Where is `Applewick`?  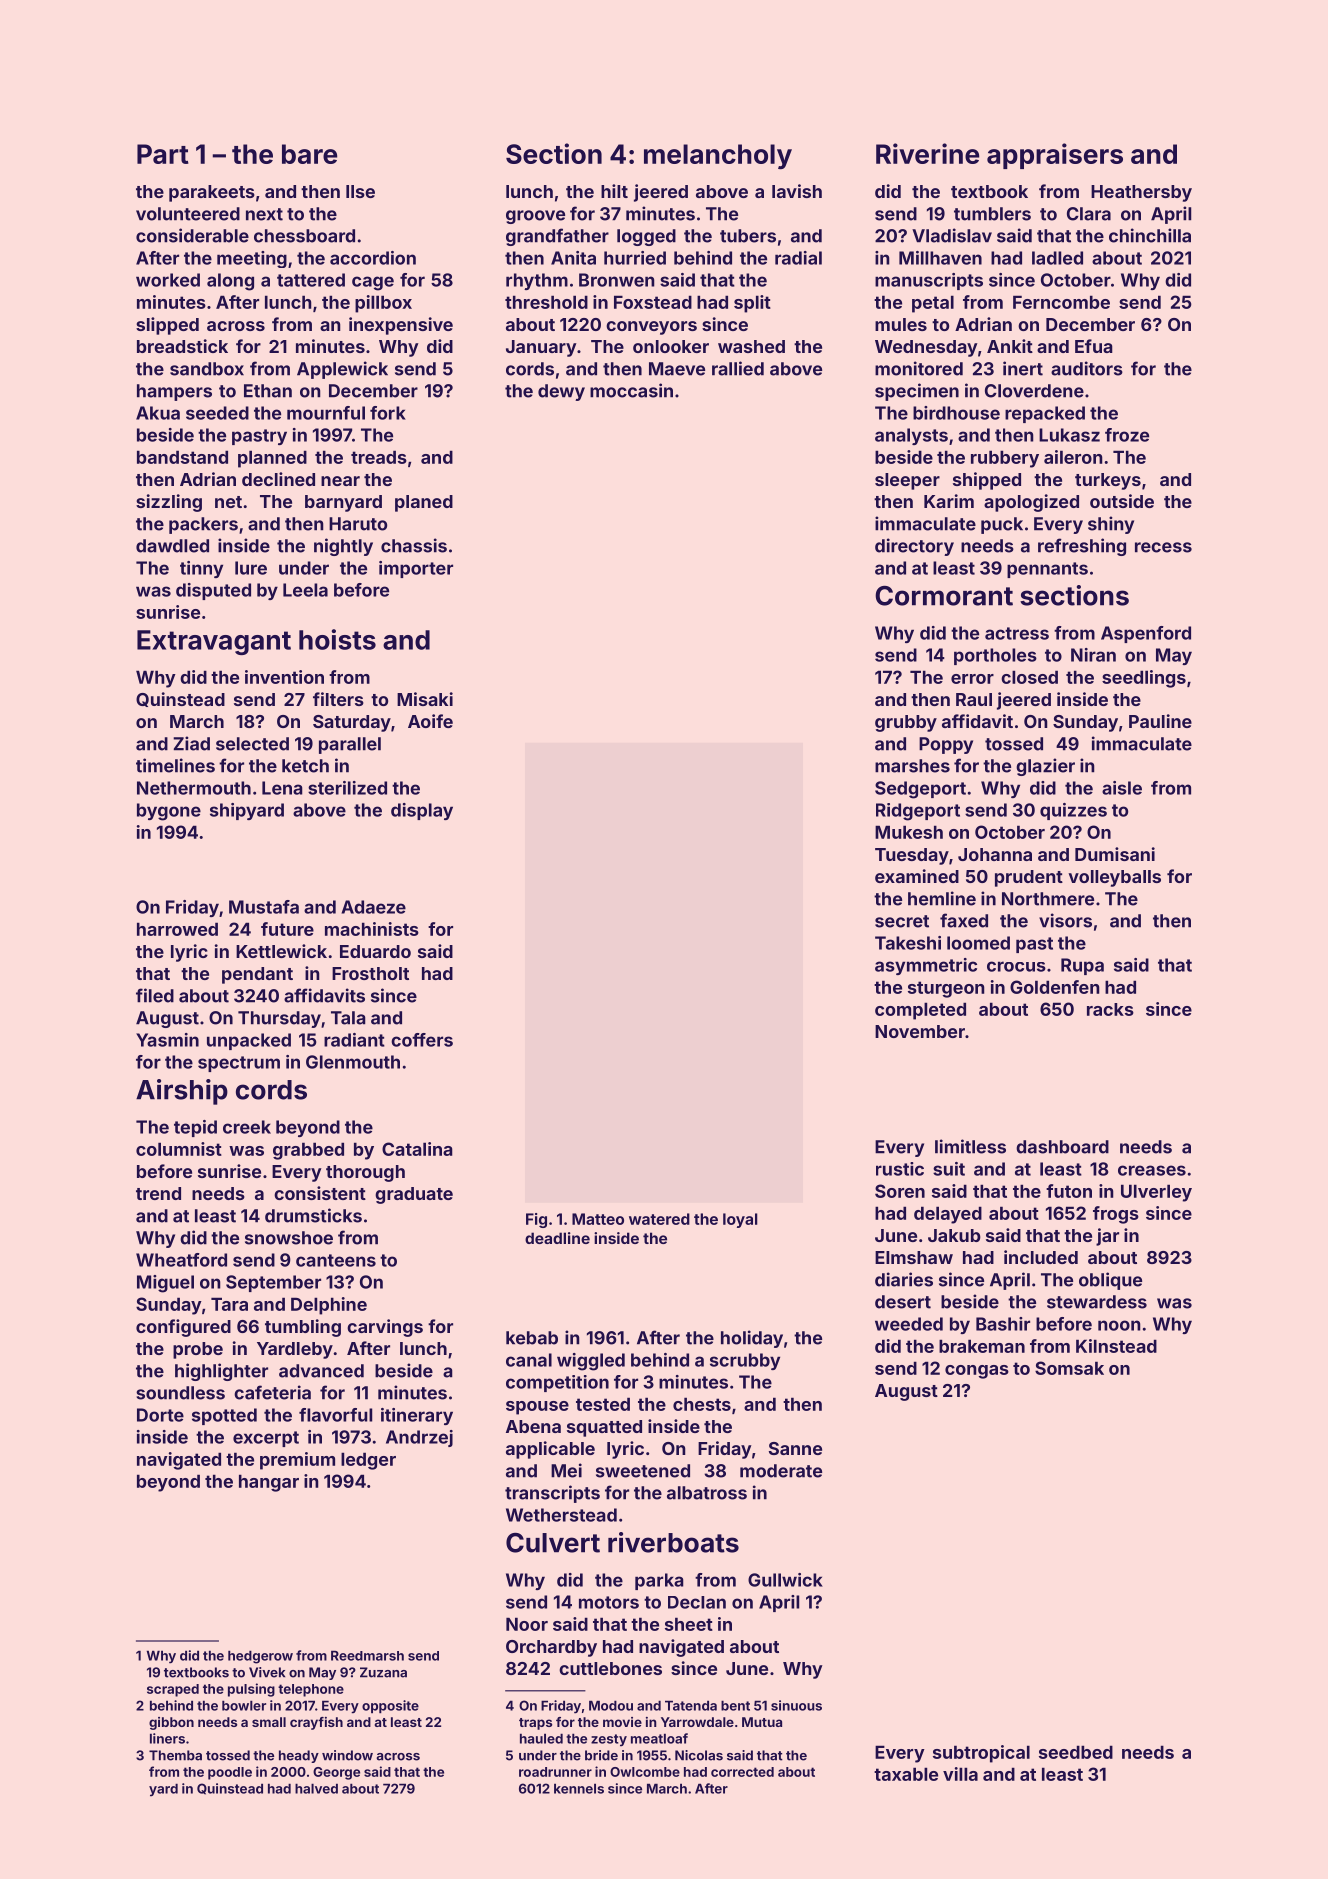 Applewick is located at coordinates (342, 370).
